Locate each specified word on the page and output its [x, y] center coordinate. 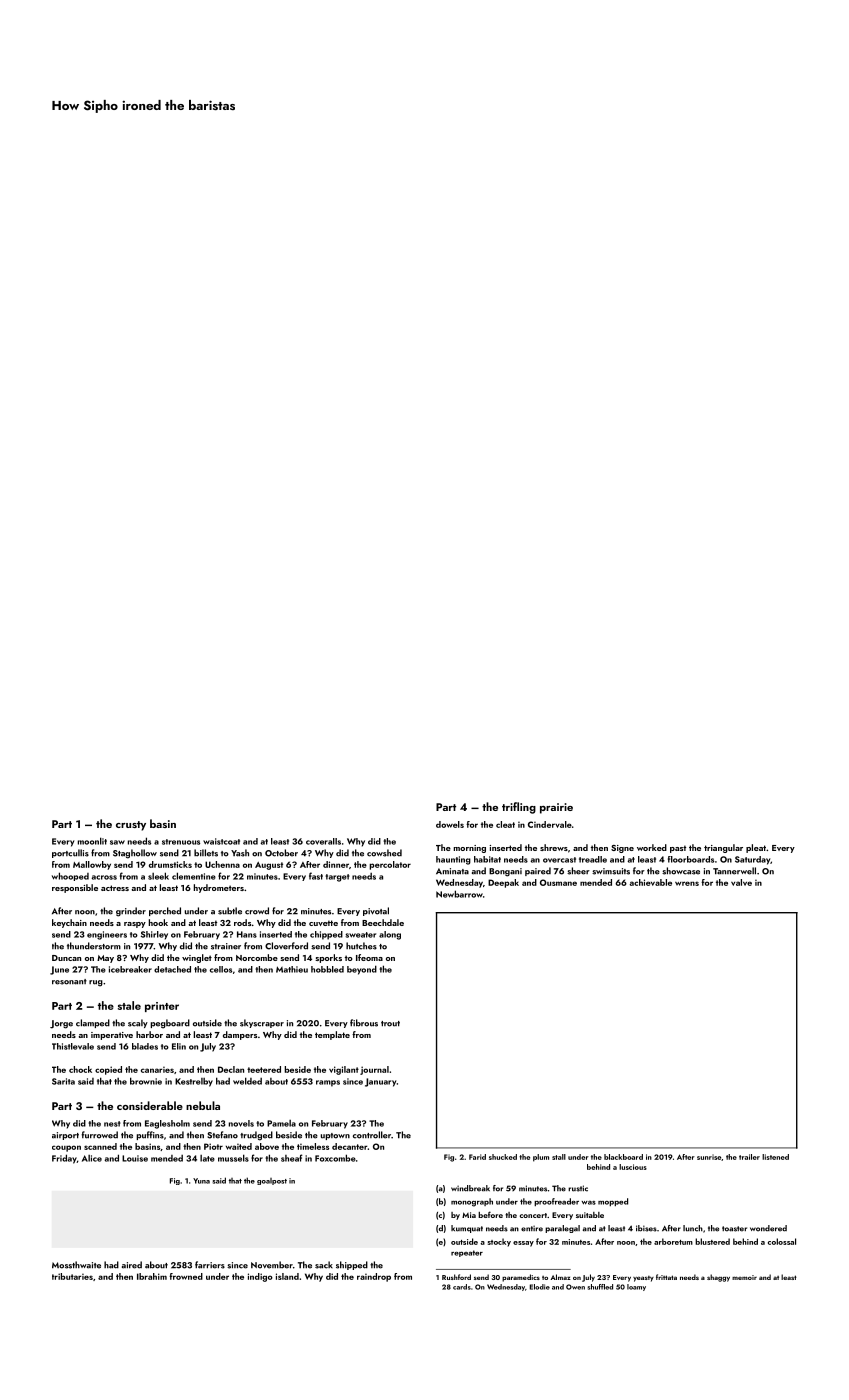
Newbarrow [459, 894]
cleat [505, 824]
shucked [503, 1157]
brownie [146, 1081]
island [287, 1276]
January [380, 1082]
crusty [131, 826]
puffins [150, 1135]
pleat [756, 848]
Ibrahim [152, 1276]
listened [775, 1157]
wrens [687, 883]
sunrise [709, 1157]
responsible [75, 888]
